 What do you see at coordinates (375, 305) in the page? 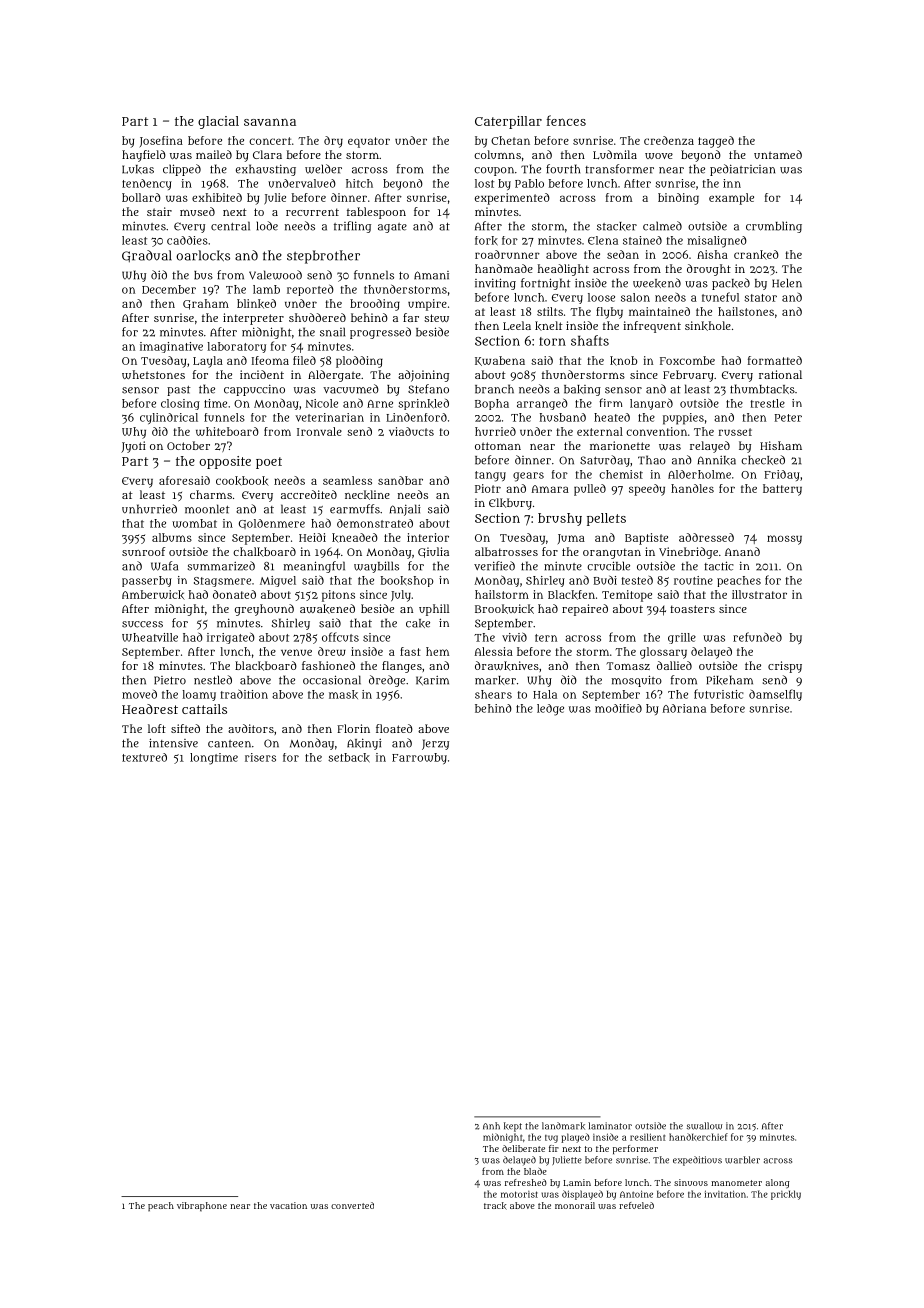
I see `brooding` at bounding box center [375, 305].
